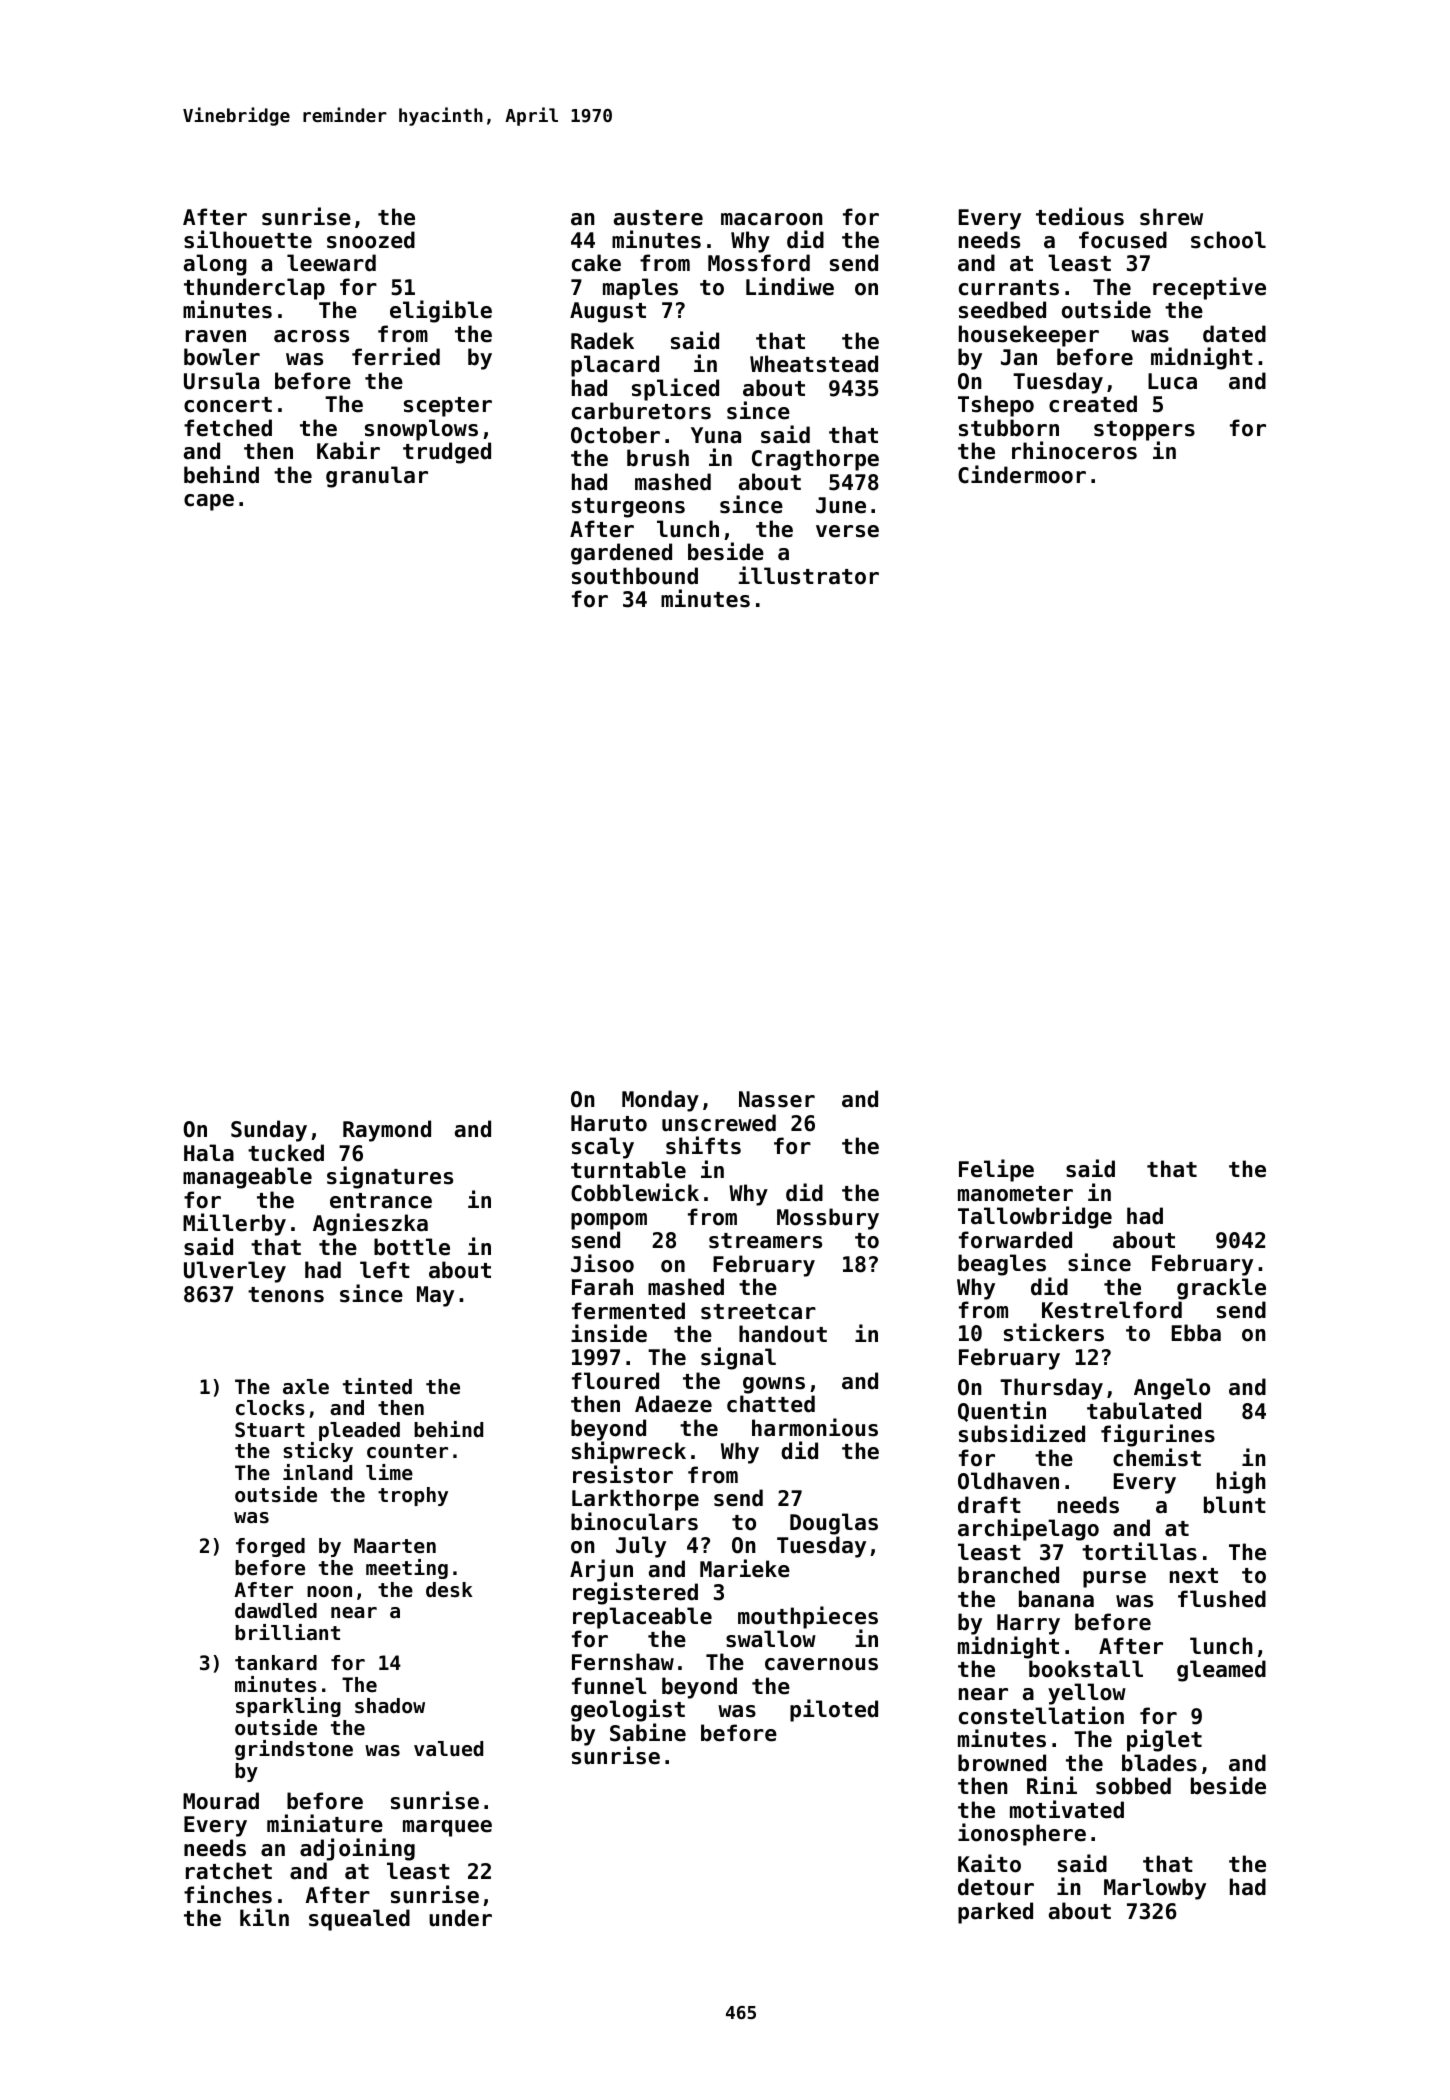 The width and height of the screenshot is (1450, 2100). I want to click on macaroon, so click(772, 219).
